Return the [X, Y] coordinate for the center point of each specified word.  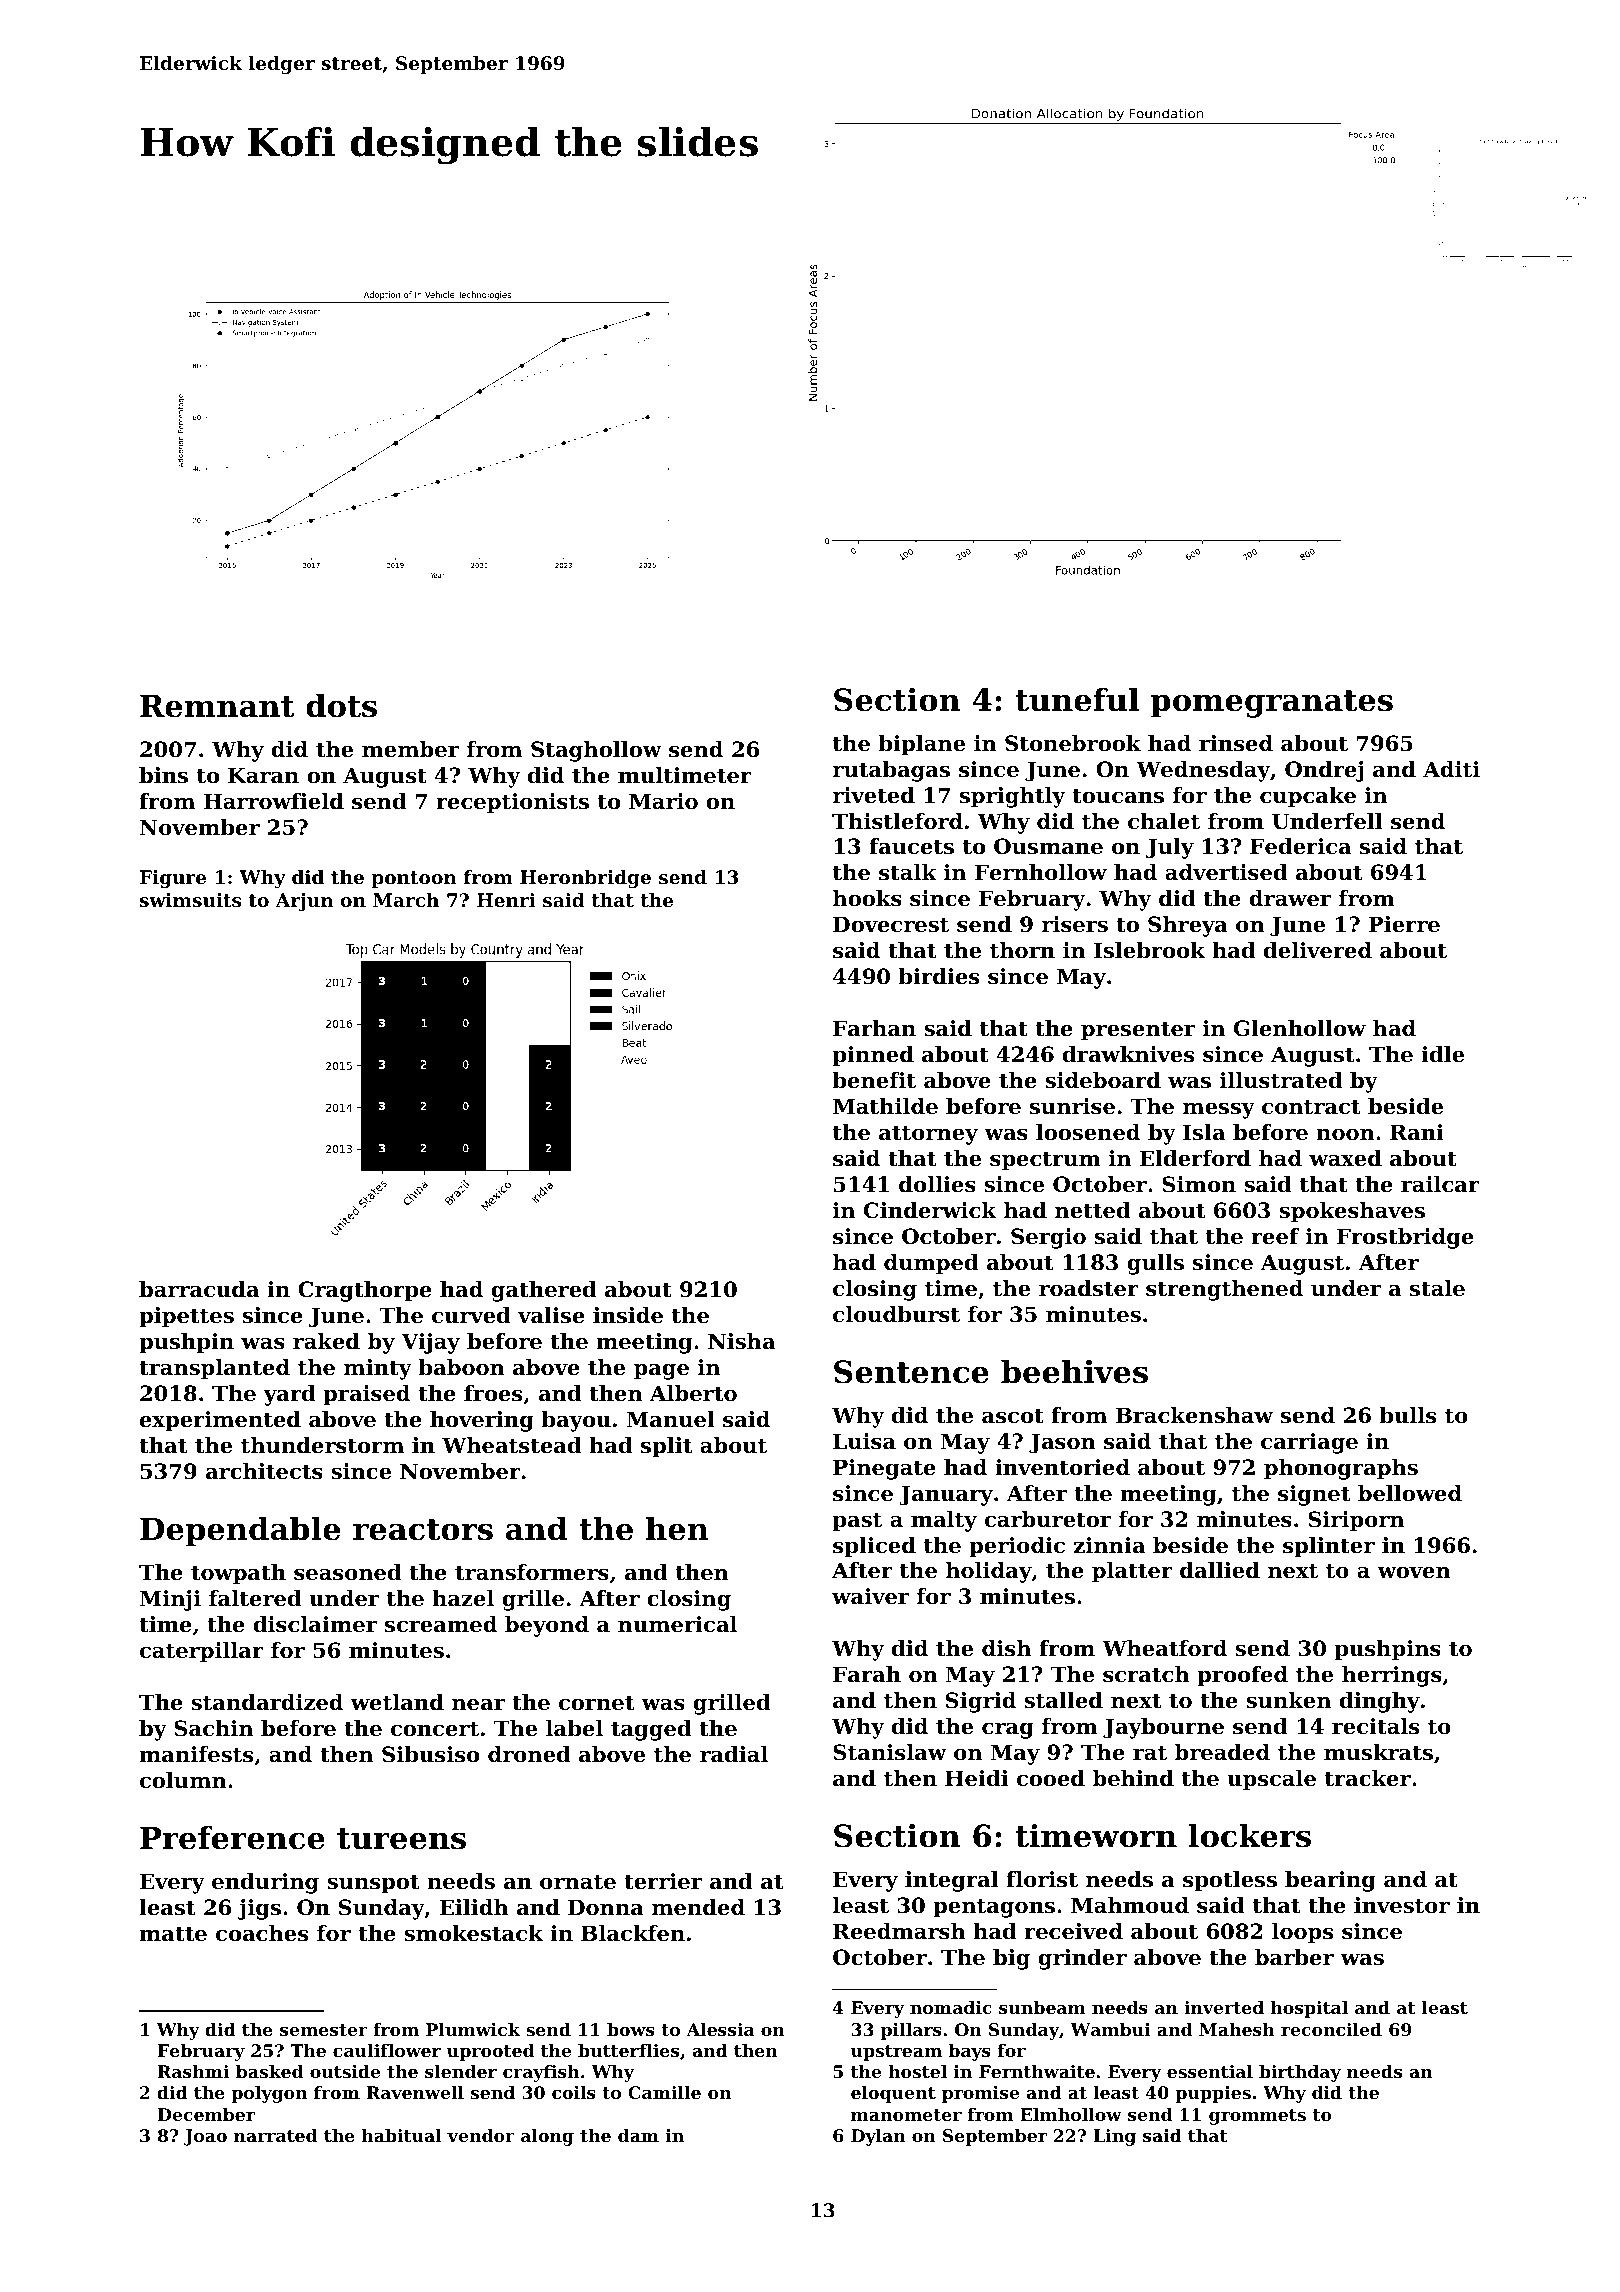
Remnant [217, 706]
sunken [1288, 1700]
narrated [275, 2135]
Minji [170, 1600]
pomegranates [1272, 704]
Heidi [976, 1778]
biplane [921, 745]
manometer [906, 2115]
